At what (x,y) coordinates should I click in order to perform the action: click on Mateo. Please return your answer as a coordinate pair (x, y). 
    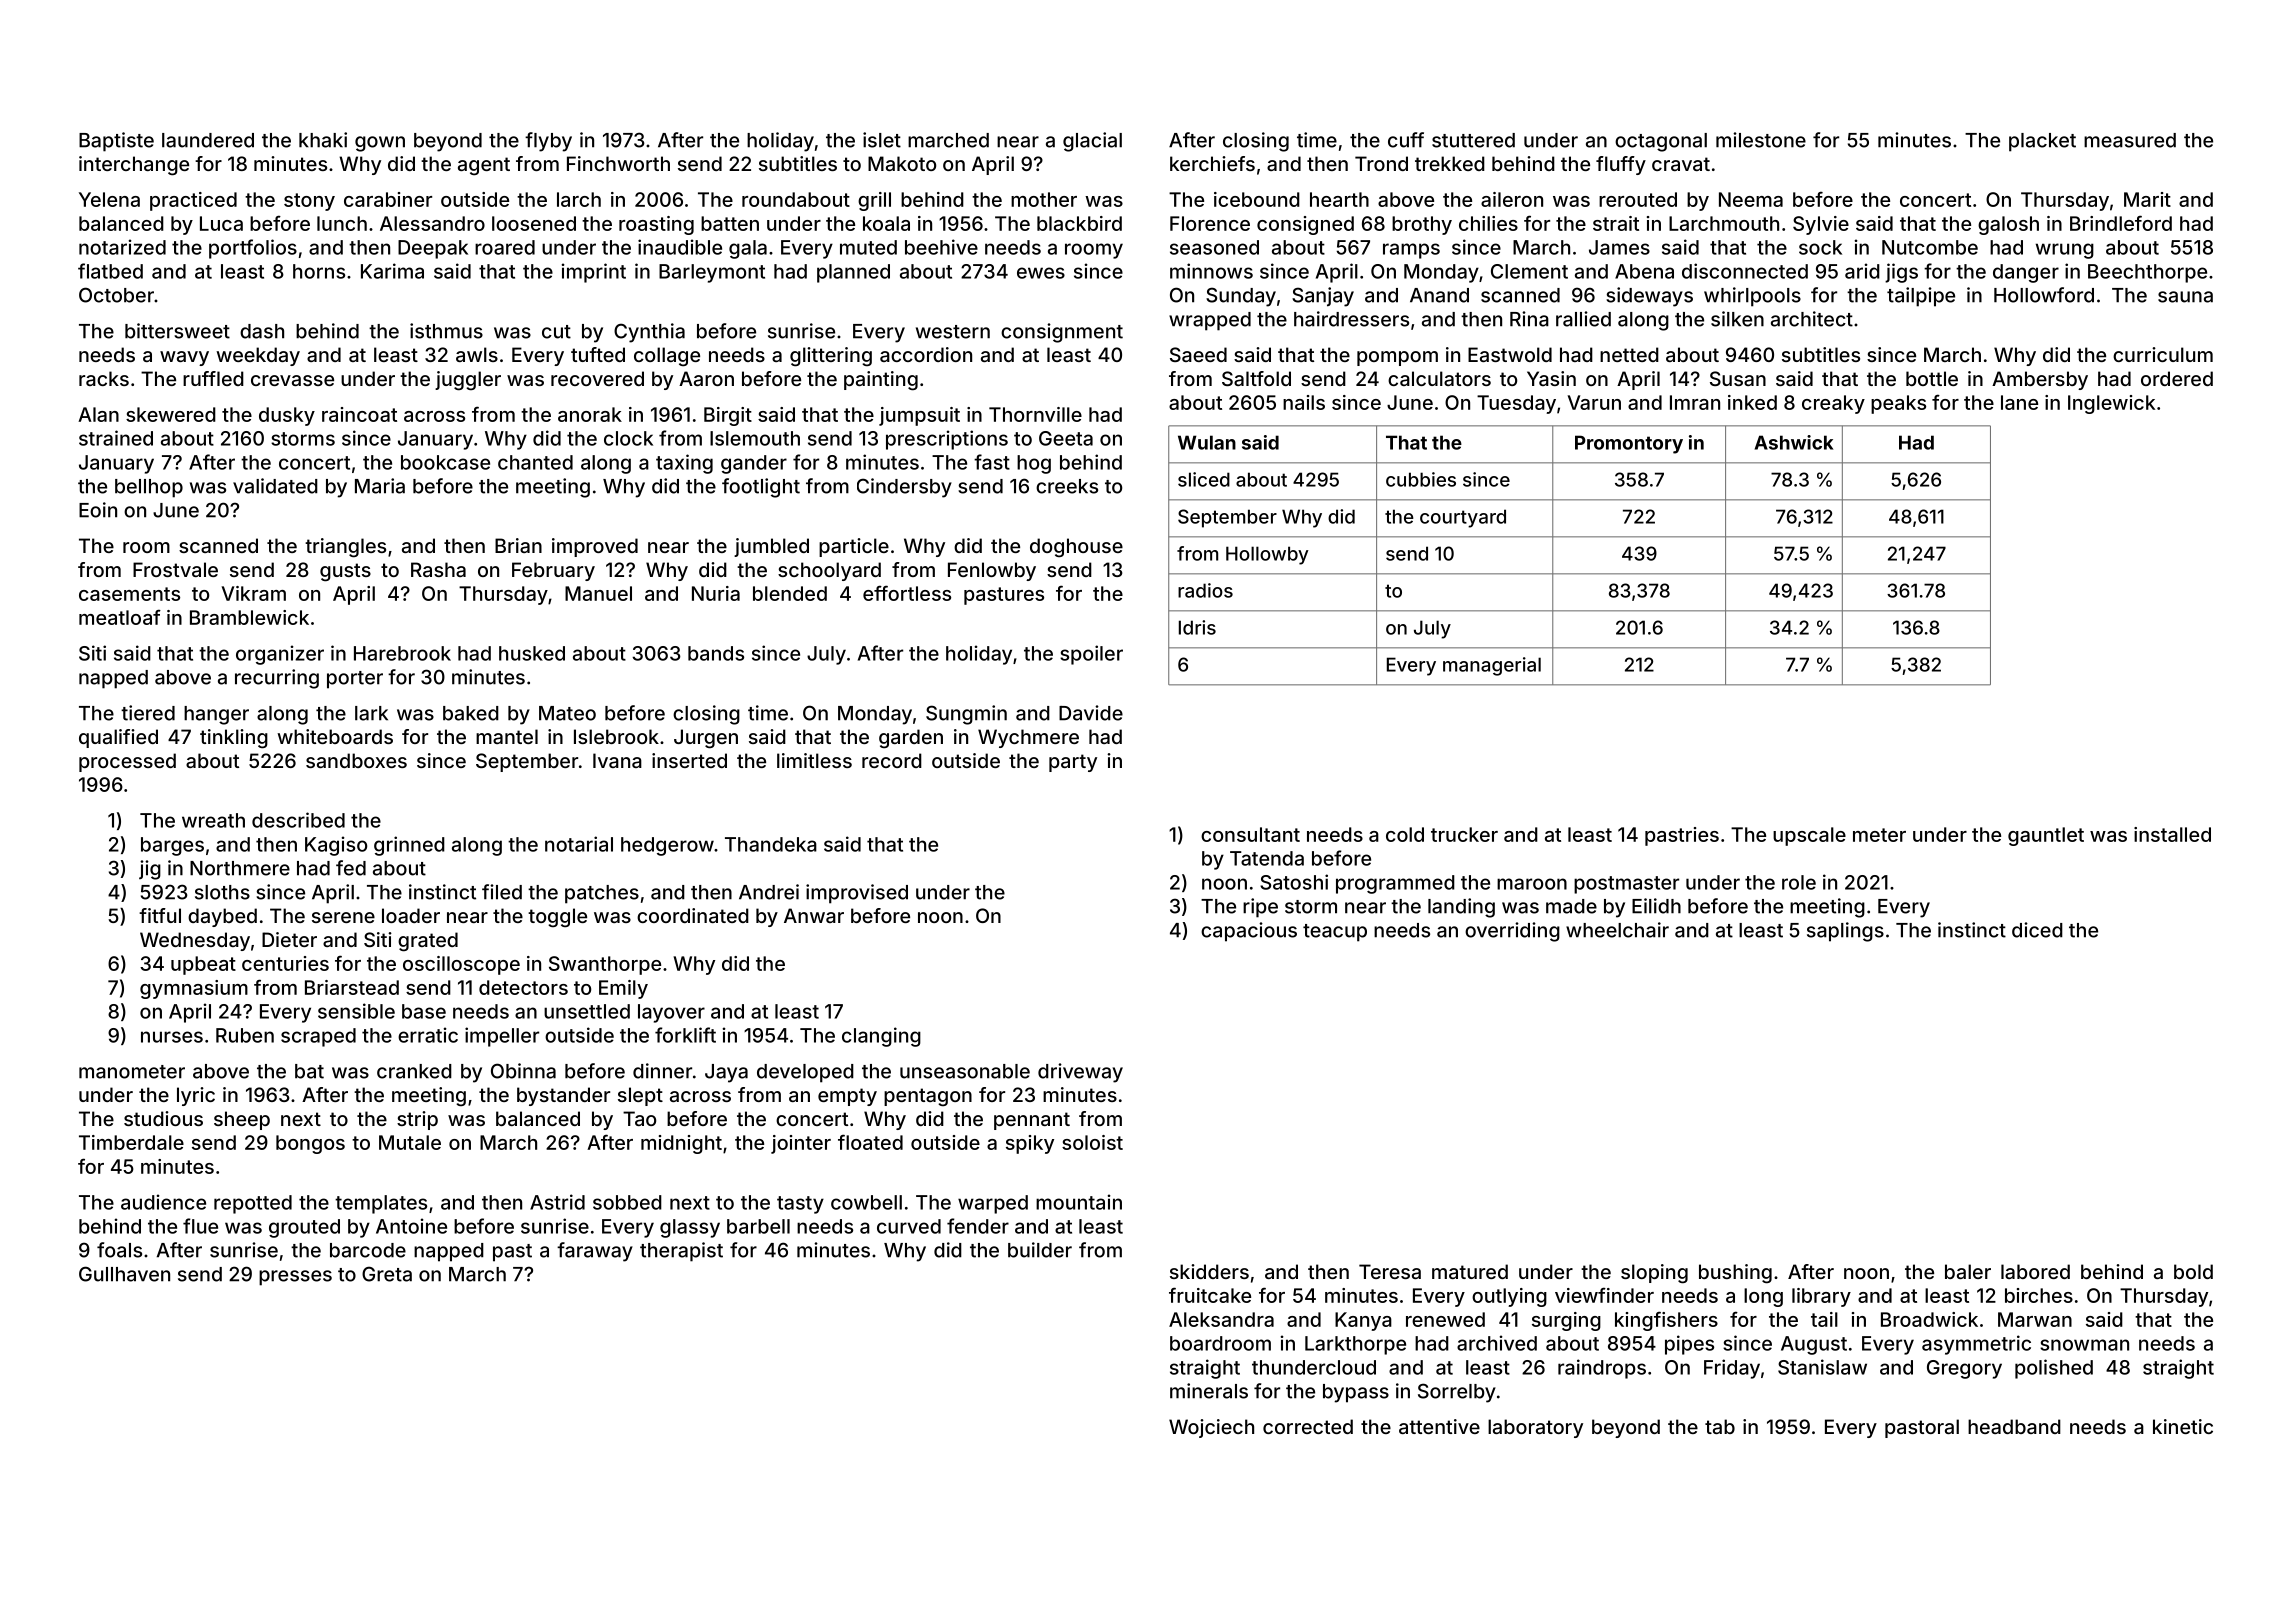
    Looking at the image, I should click on (567, 713).
